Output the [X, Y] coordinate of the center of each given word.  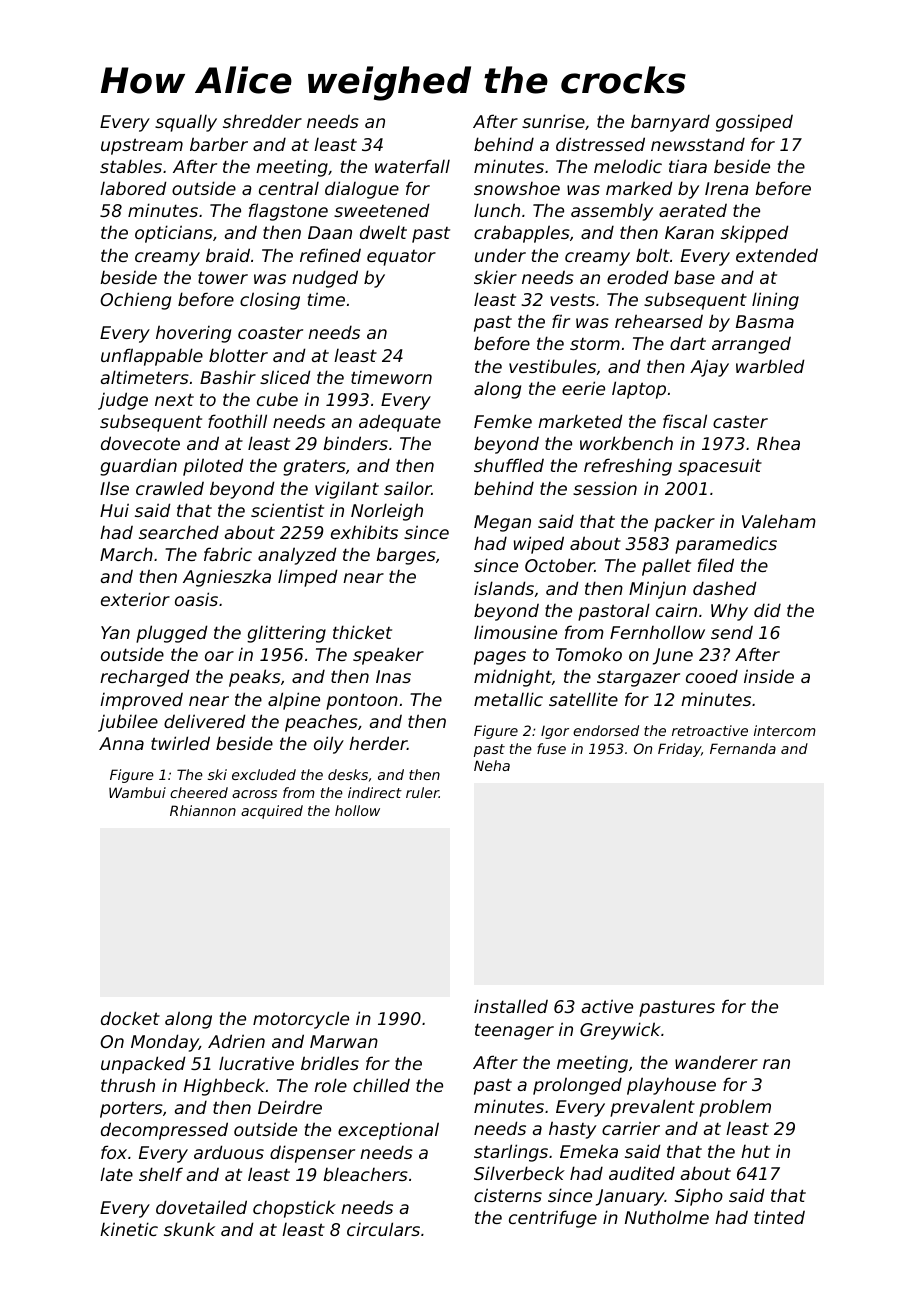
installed [511, 1006]
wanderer [716, 1062]
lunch [497, 210]
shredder [262, 121]
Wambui [137, 792]
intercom [785, 730]
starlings [511, 1153]
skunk [189, 1229]
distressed [600, 144]
